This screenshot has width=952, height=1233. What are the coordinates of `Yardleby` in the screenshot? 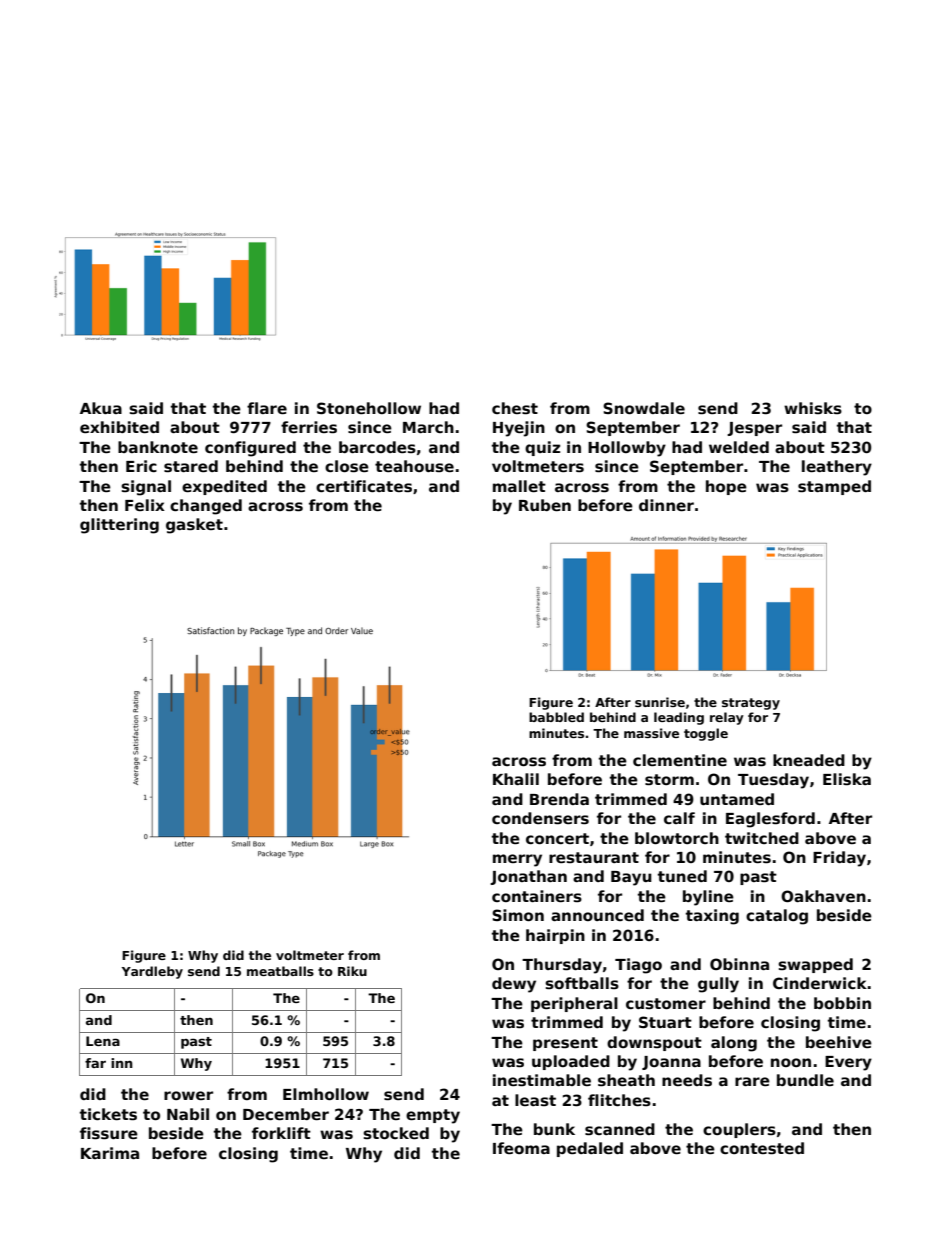 It's located at (152, 972).
